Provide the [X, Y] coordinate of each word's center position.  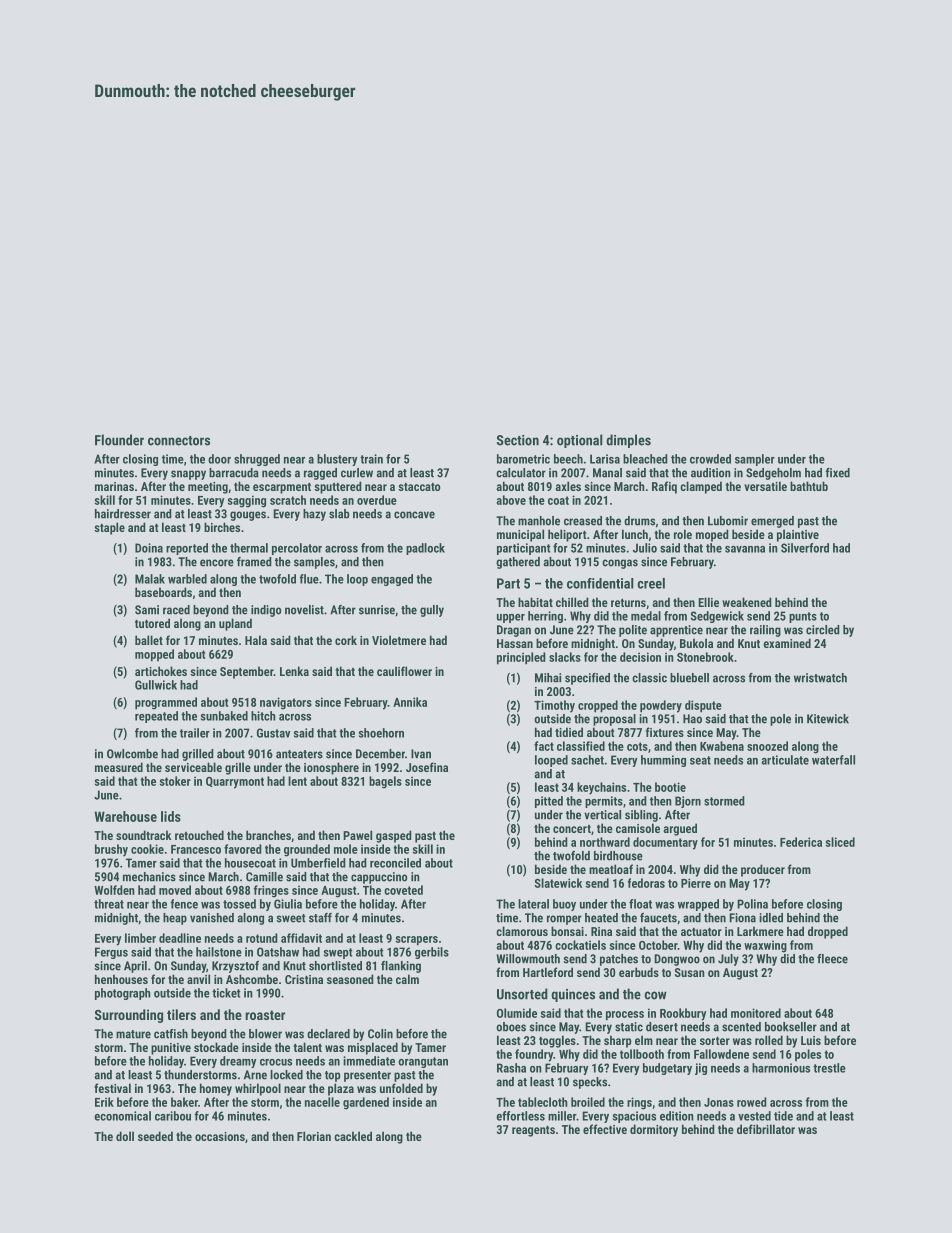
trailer [195, 733]
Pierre [696, 883]
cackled [353, 1136]
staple [109, 528]
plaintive [798, 535]
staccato [419, 487]
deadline [180, 938]
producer [763, 870]
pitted [549, 802]
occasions [220, 1136]
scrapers [417, 941]
